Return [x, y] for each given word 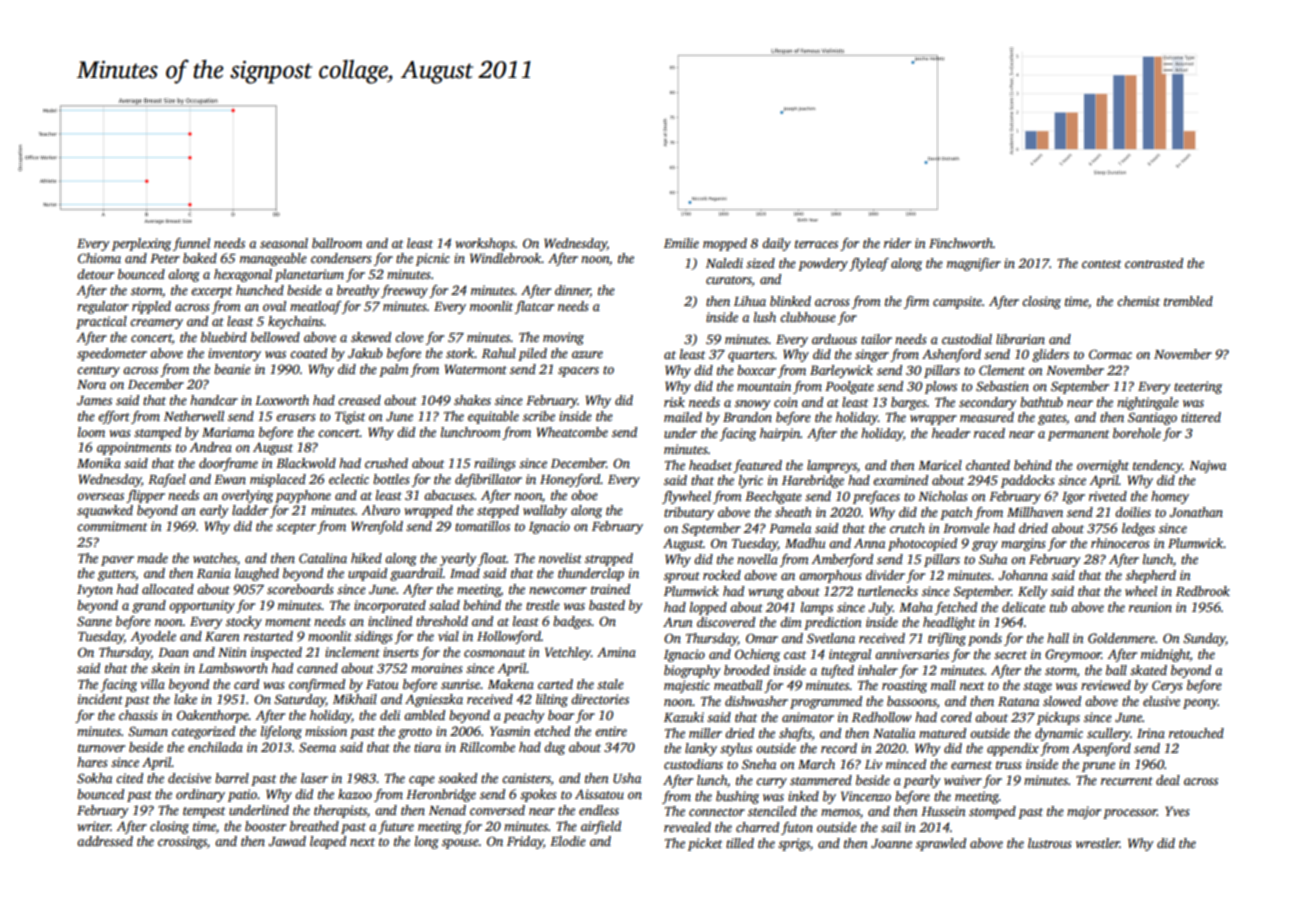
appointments [134, 448]
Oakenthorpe [213, 716]
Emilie [681, 243]
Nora [91, 384]
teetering [1198, 387]
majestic [687, 686]
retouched [1196, 733]
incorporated [390, 606]
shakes [472, 400]
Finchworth [961, 243]
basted [607, 605]
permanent [1078, 435]
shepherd [1151, 576]
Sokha [94, 778]
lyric [751, 481]
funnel [191, 244]
